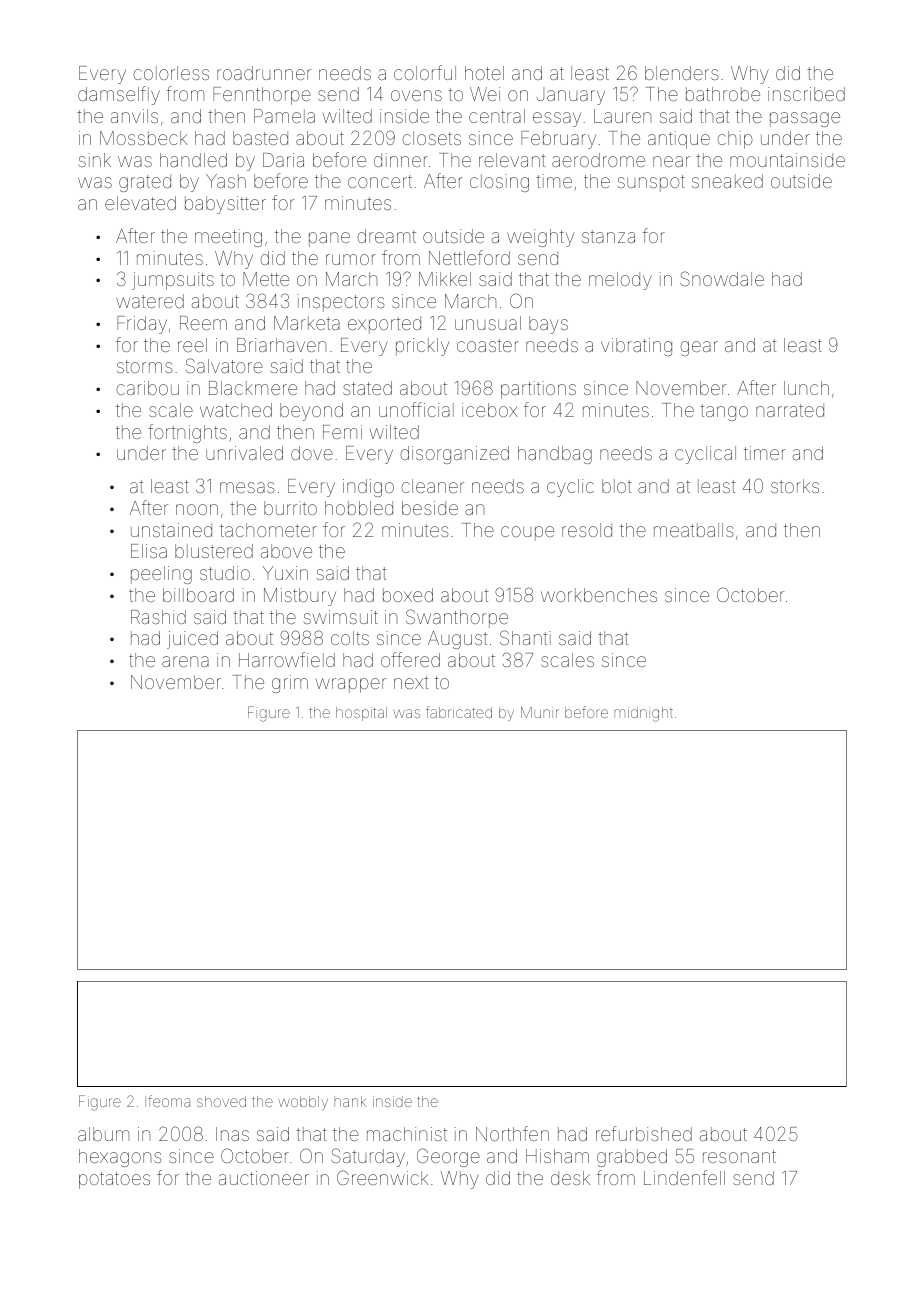 Image resolution: width=924 pixels, height=1308 pixels. I want to click on storks, so click(795, 486).
